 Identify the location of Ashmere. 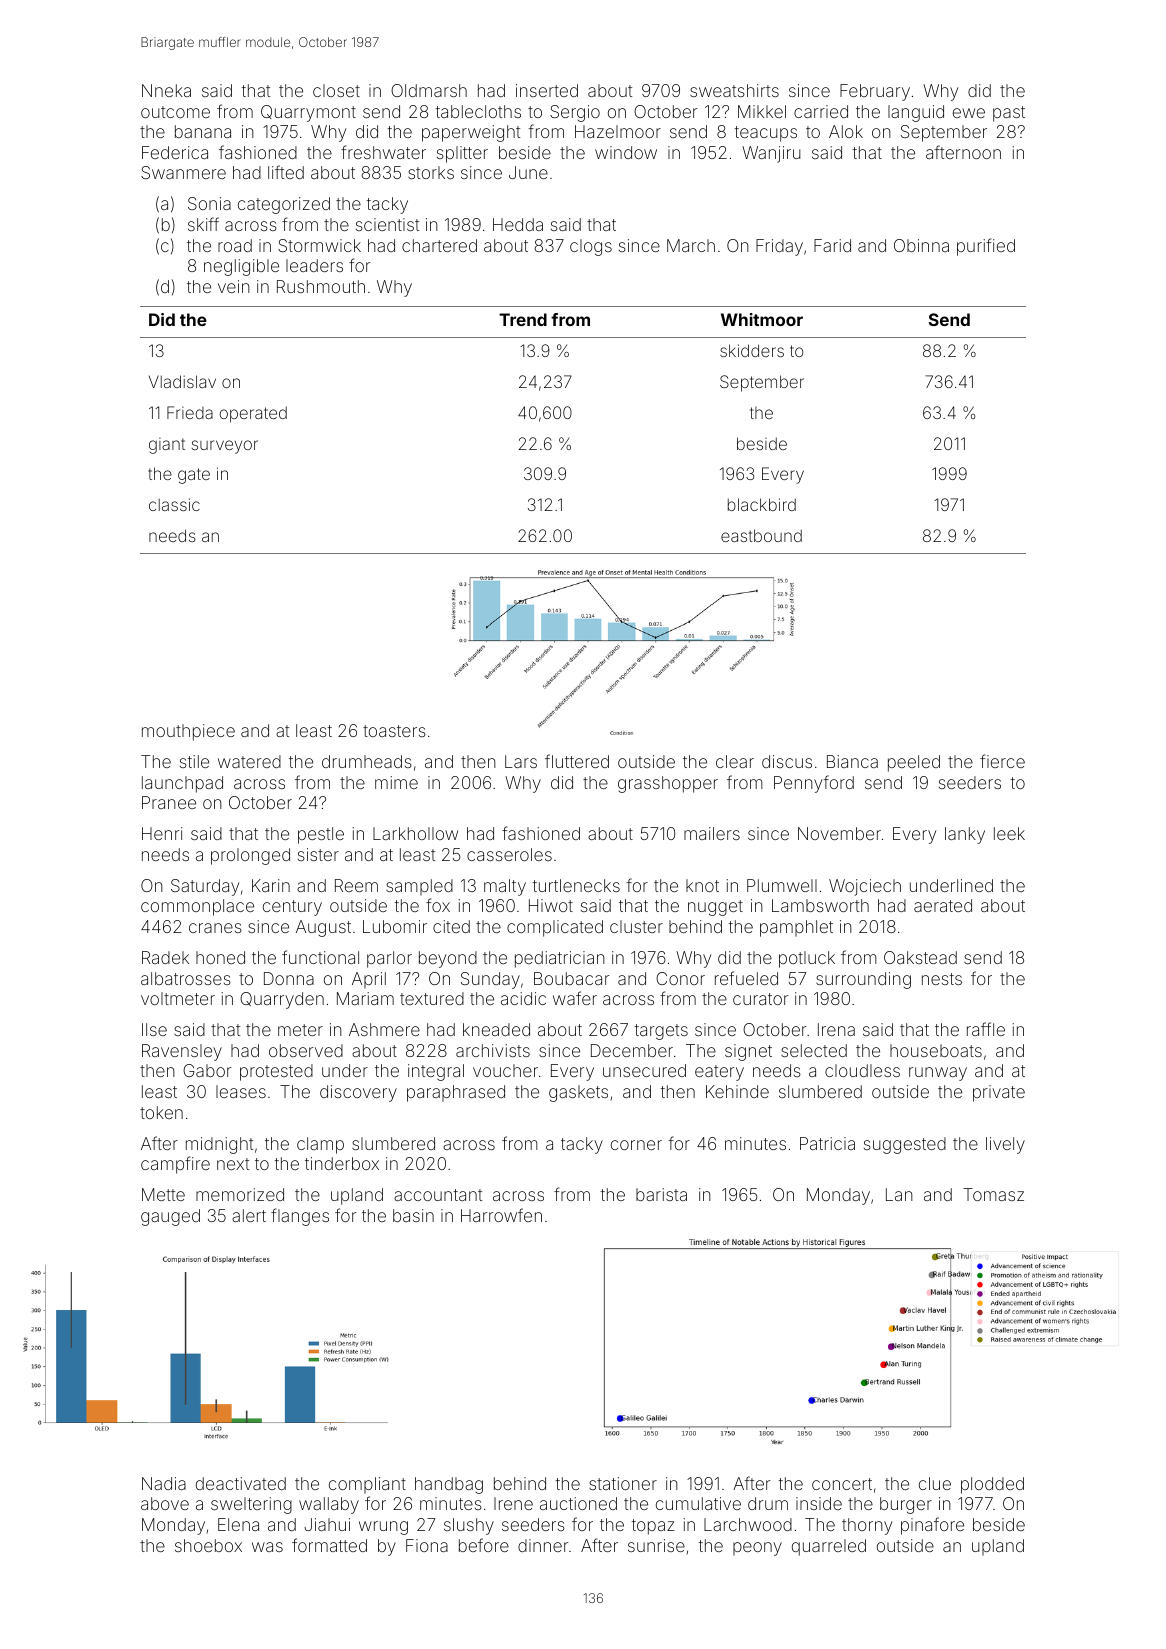
(384, 1029).
